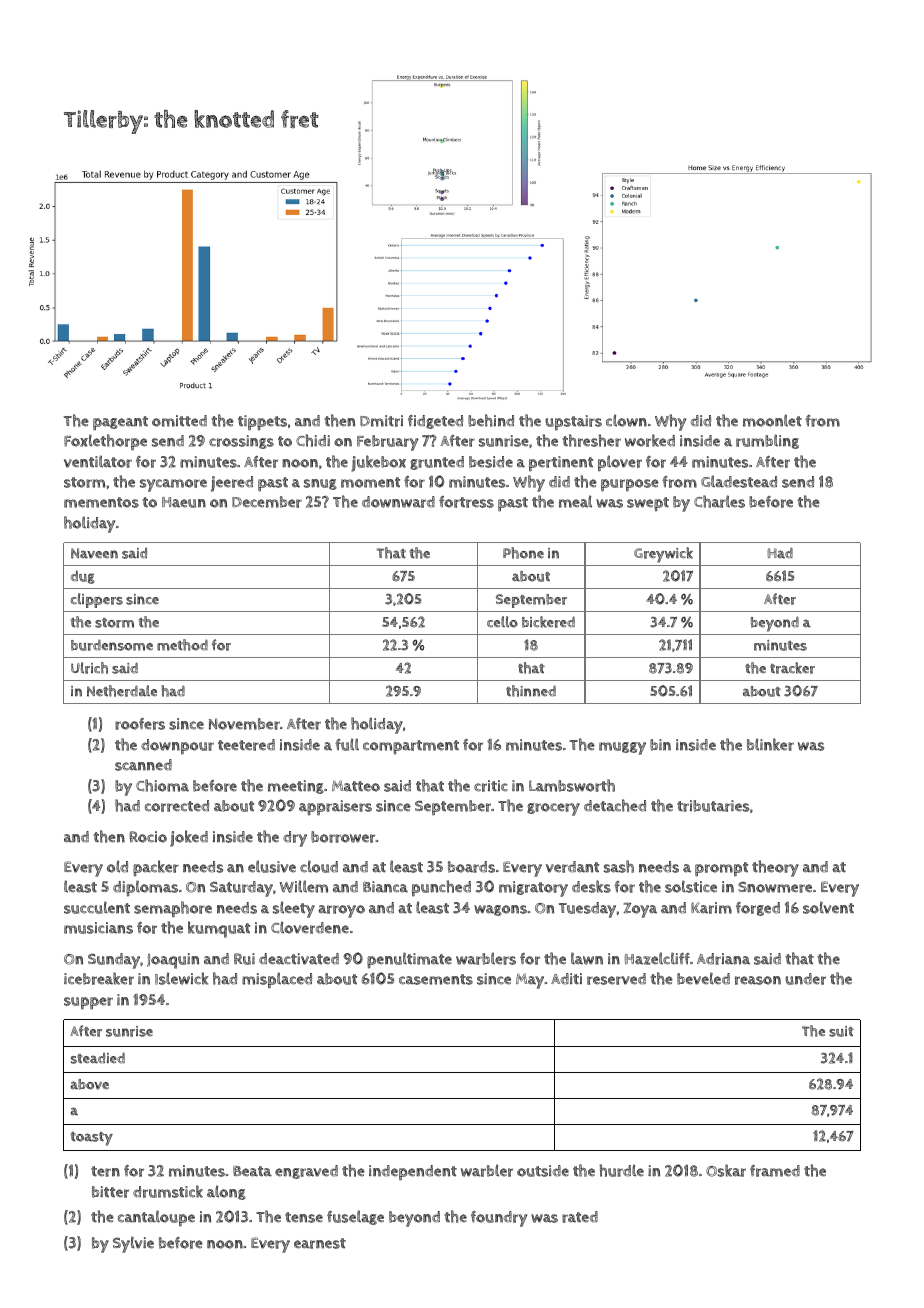  I want to click on Chidi, so click(313, 440).
